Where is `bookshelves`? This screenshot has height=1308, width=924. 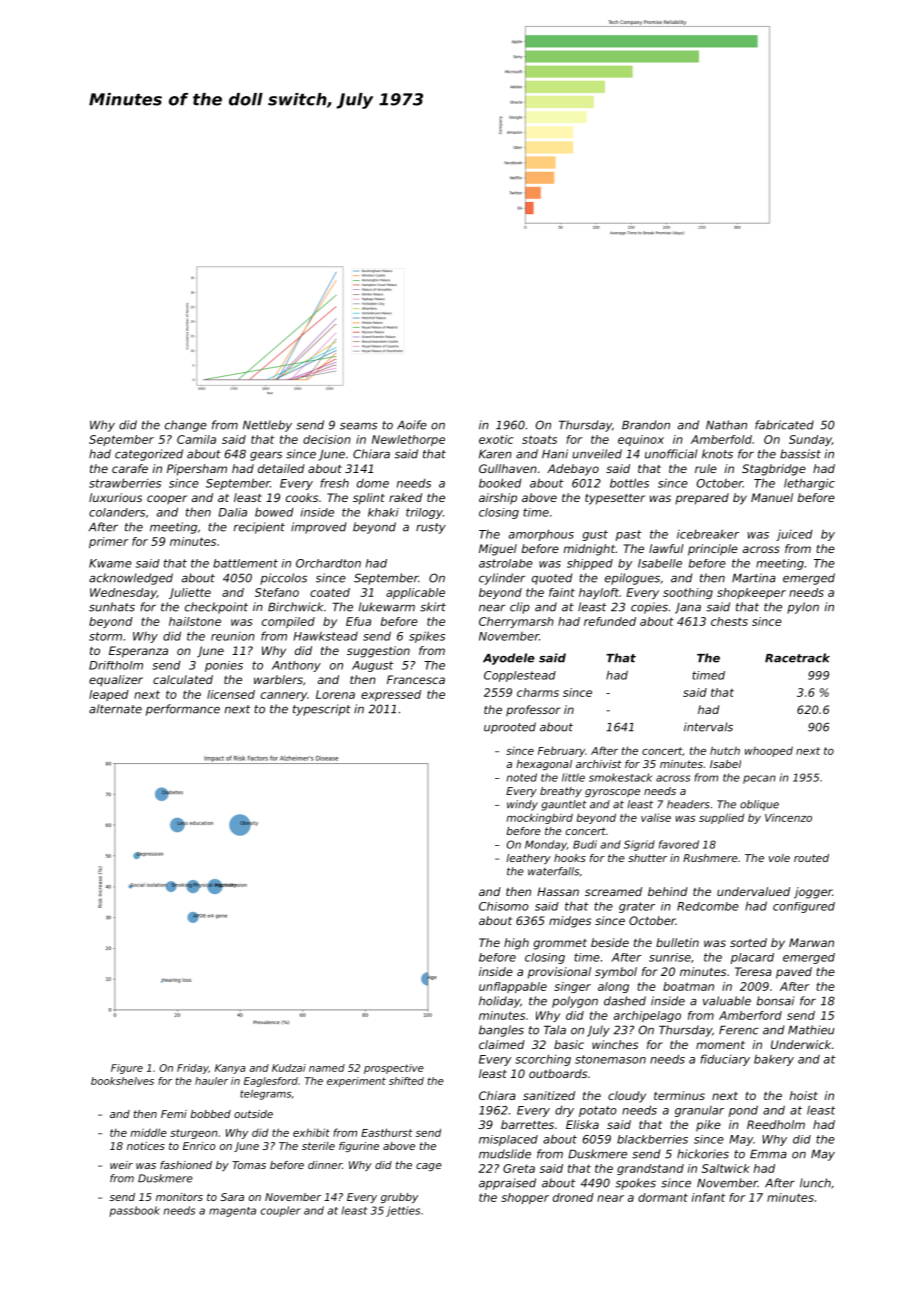
bookshelves is located at coordinates (122, 1081).
